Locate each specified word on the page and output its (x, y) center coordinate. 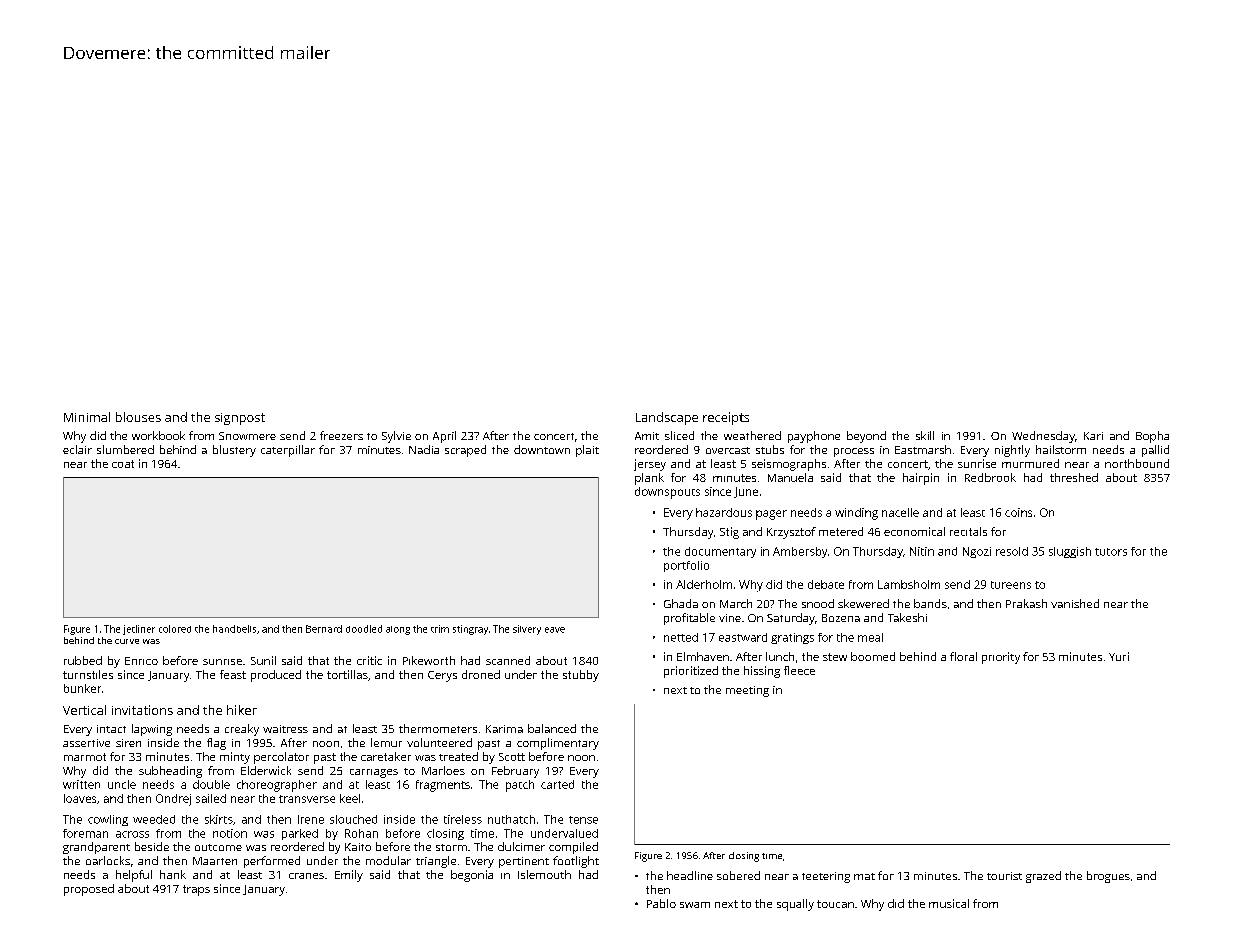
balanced (552, 728)
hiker (242, 710)
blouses (138, 417)
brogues (1108, 877)
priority (1001, 658)
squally (795, 905)
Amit (647, 436)
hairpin (921, 479)
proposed (89, 890)
